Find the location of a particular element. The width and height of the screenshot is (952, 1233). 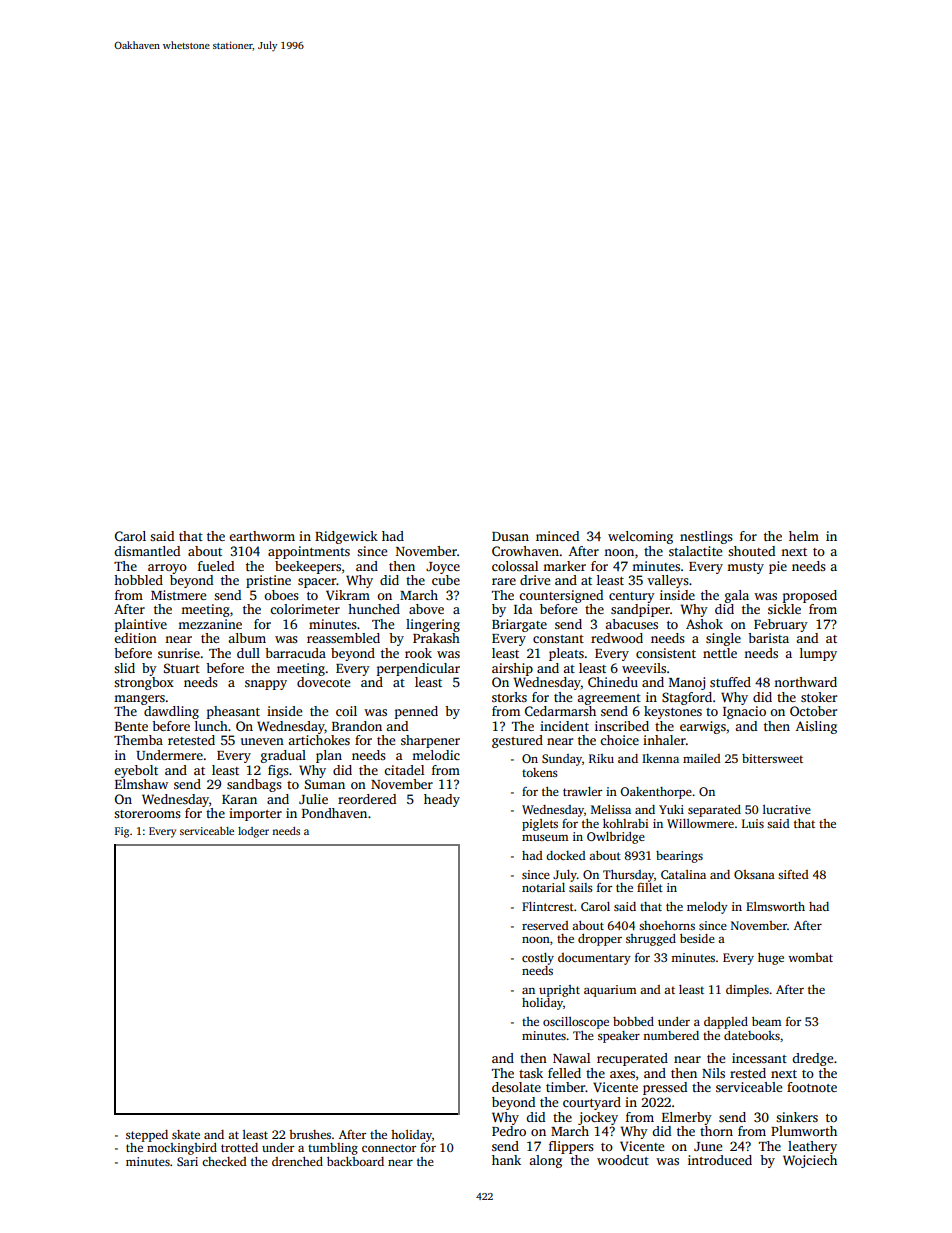

strongbox is located at coordinates (144, 683).
